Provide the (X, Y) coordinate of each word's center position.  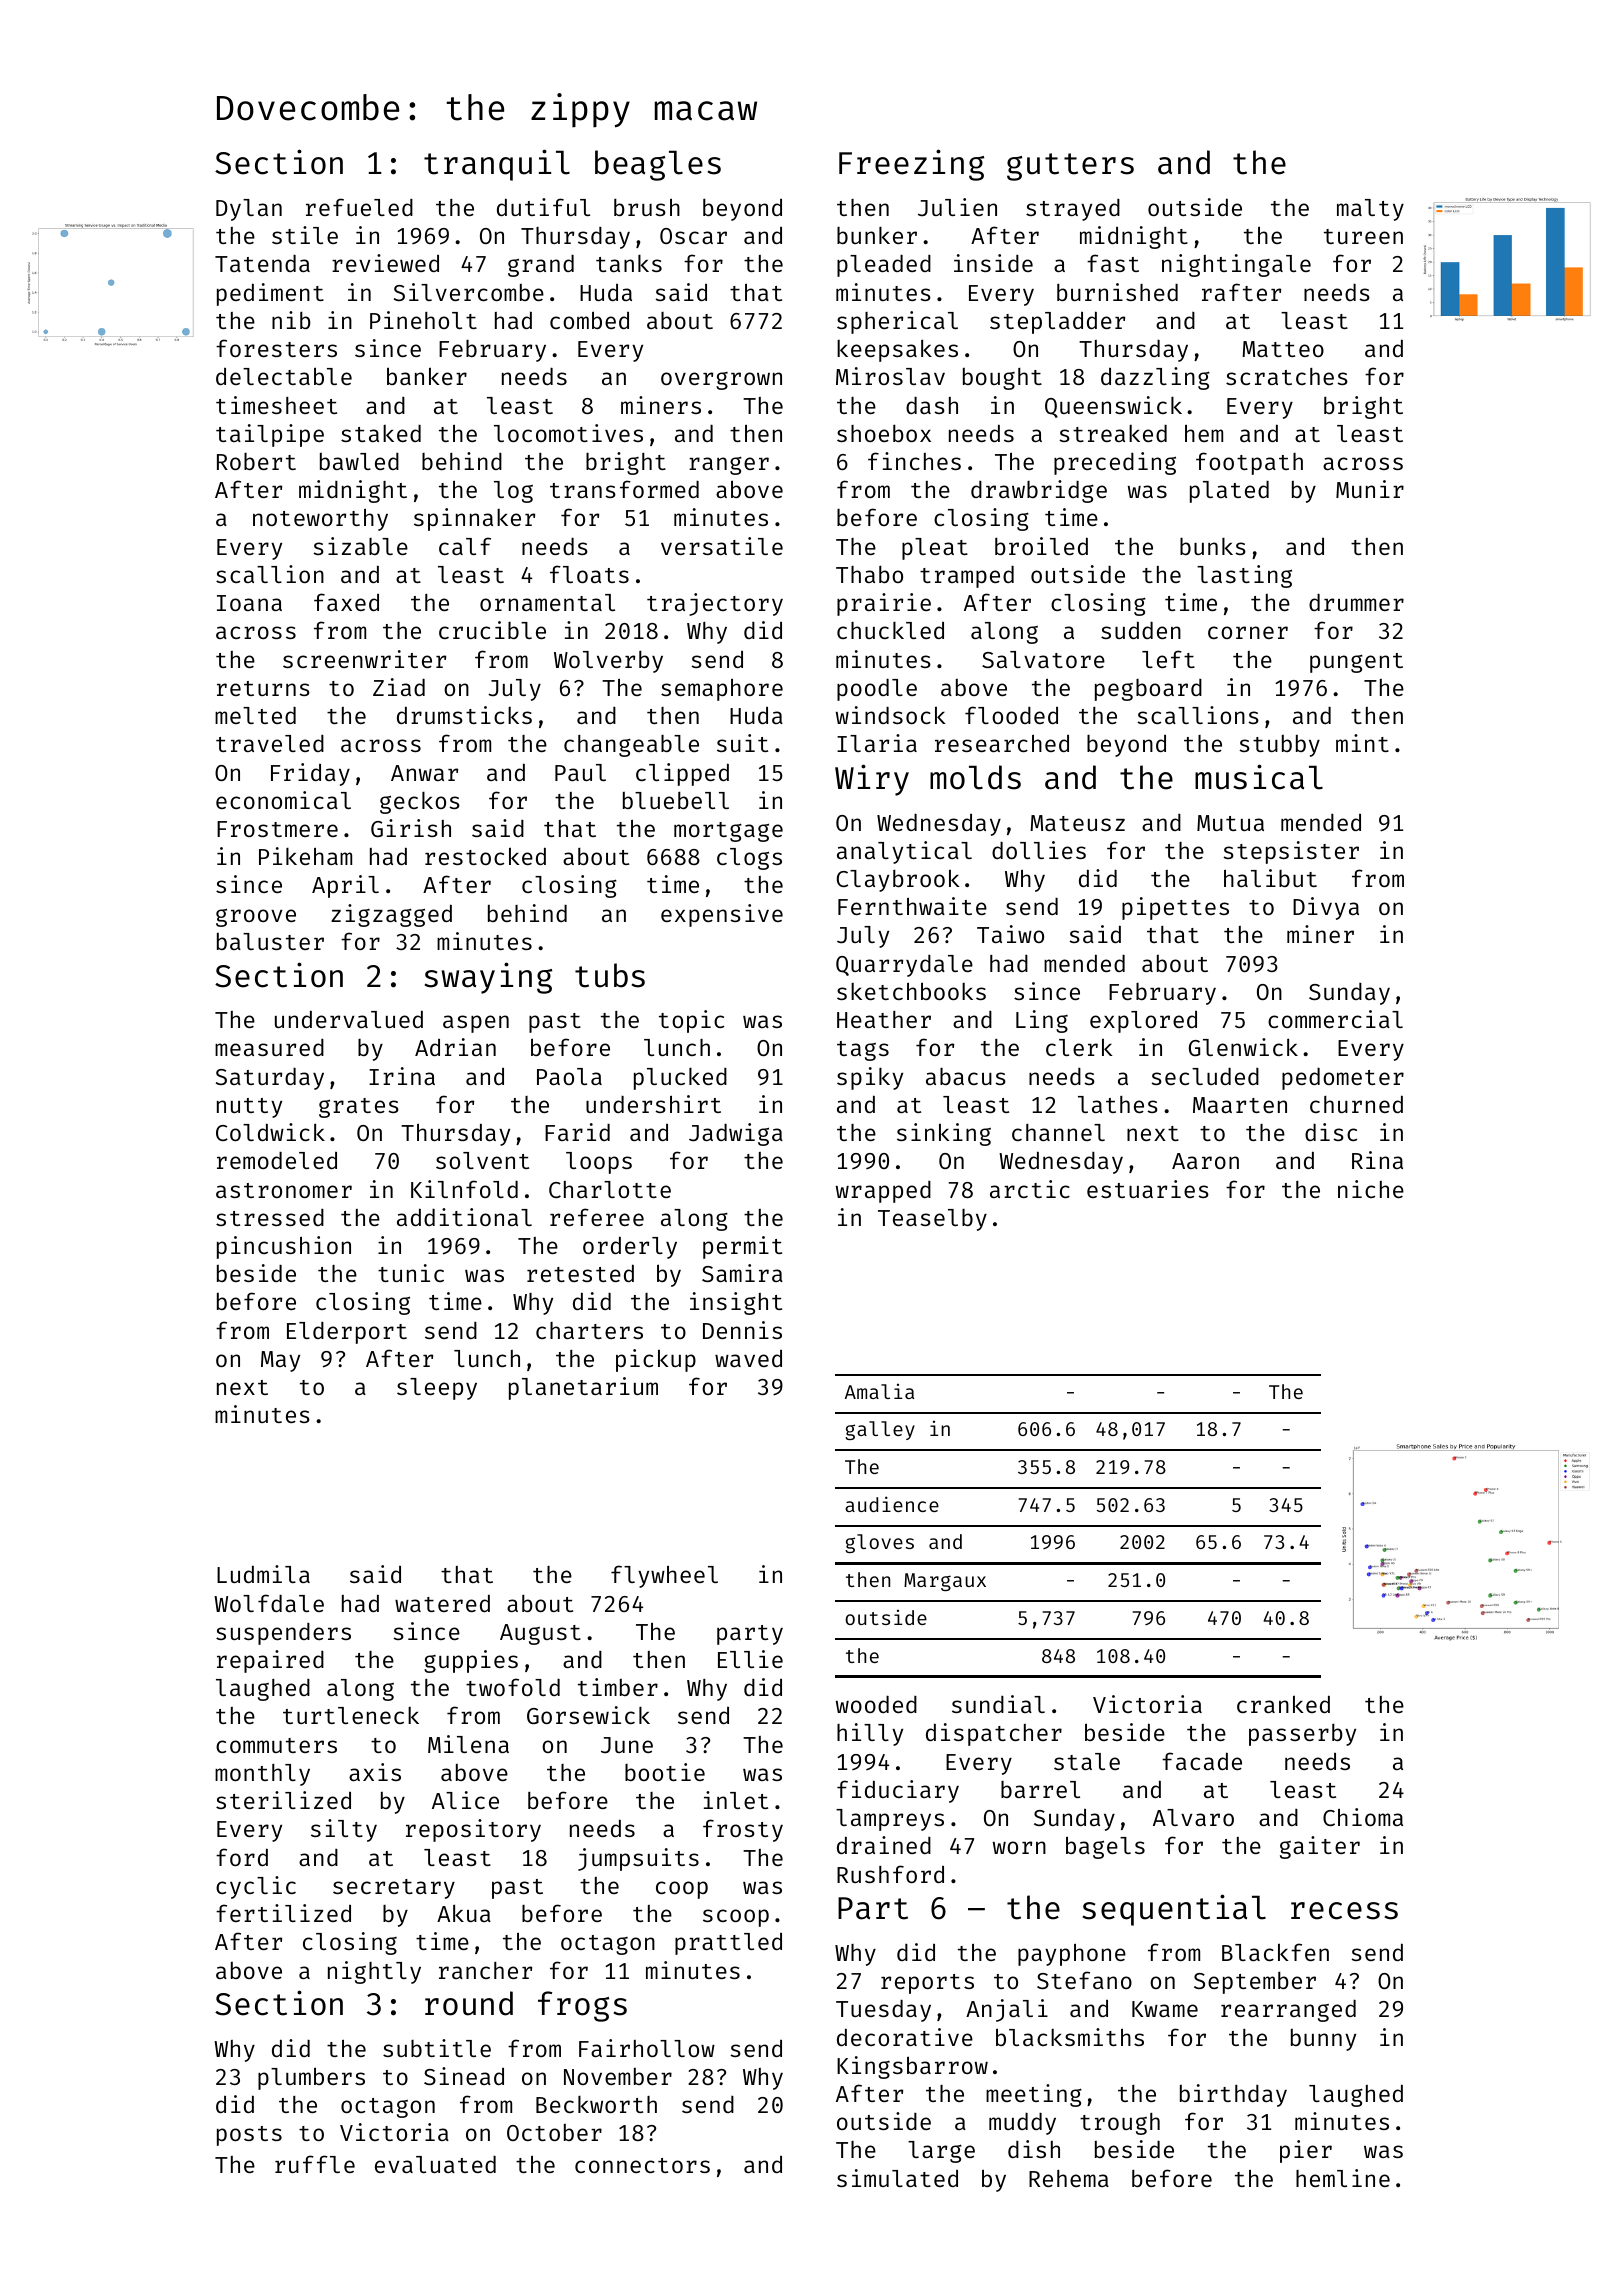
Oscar (693, 236)
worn (1019, 1847)
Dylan (249, 210)
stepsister (1291, 852)
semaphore (722, 690)
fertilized (283, 1913)
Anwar (424, 773)
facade (1202, 1761)
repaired (270, 1661)
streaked (1113, 433)
